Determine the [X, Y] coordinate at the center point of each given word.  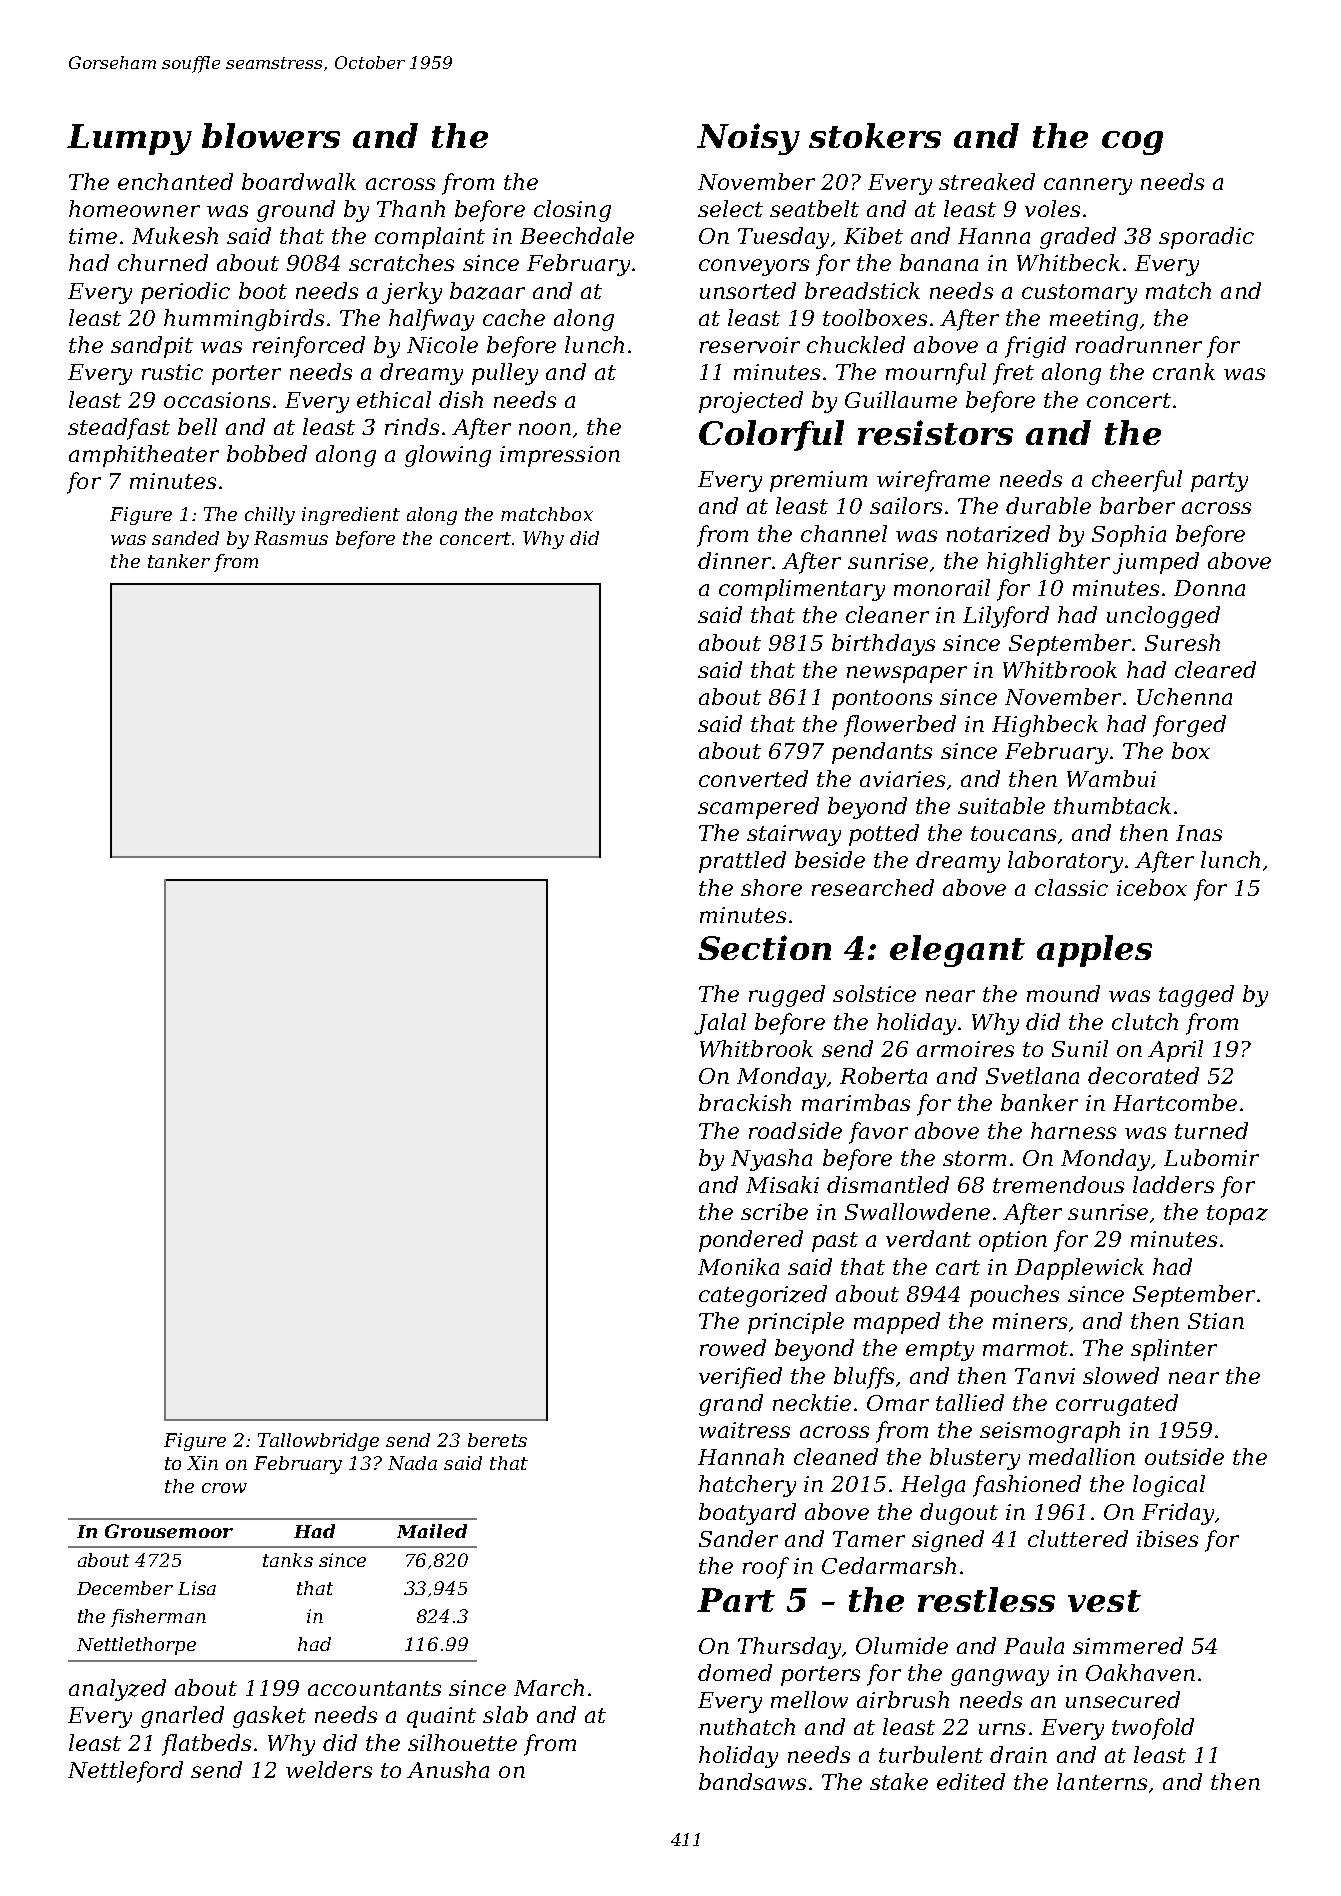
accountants [374, 1688]
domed [735, 1672]
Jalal [720, 1024]
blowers [271, 135]
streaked [987, 181]
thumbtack [1112, 805]
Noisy [748, 139]
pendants [882, 753]
